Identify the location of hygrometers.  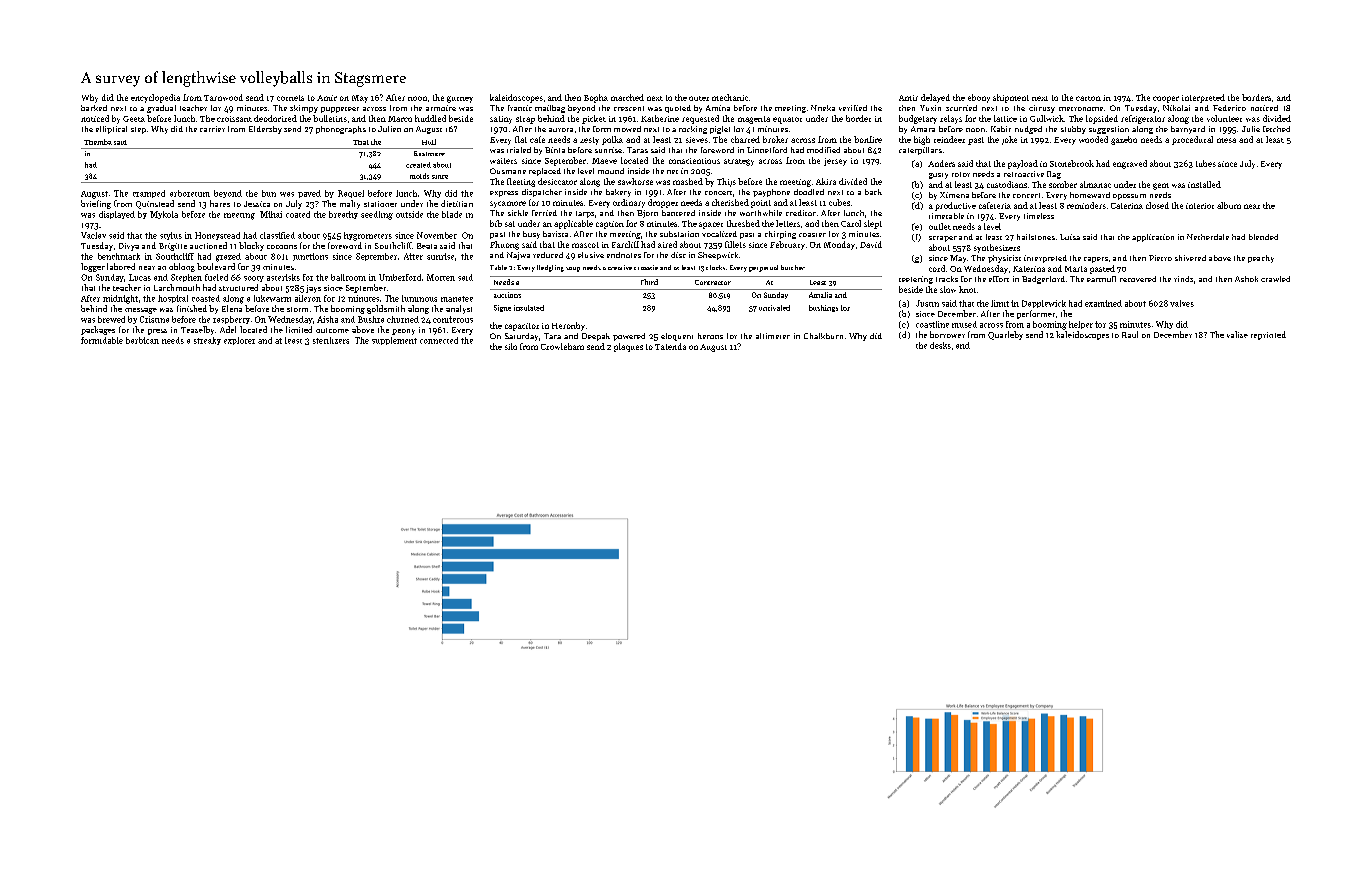
(368, 236).
